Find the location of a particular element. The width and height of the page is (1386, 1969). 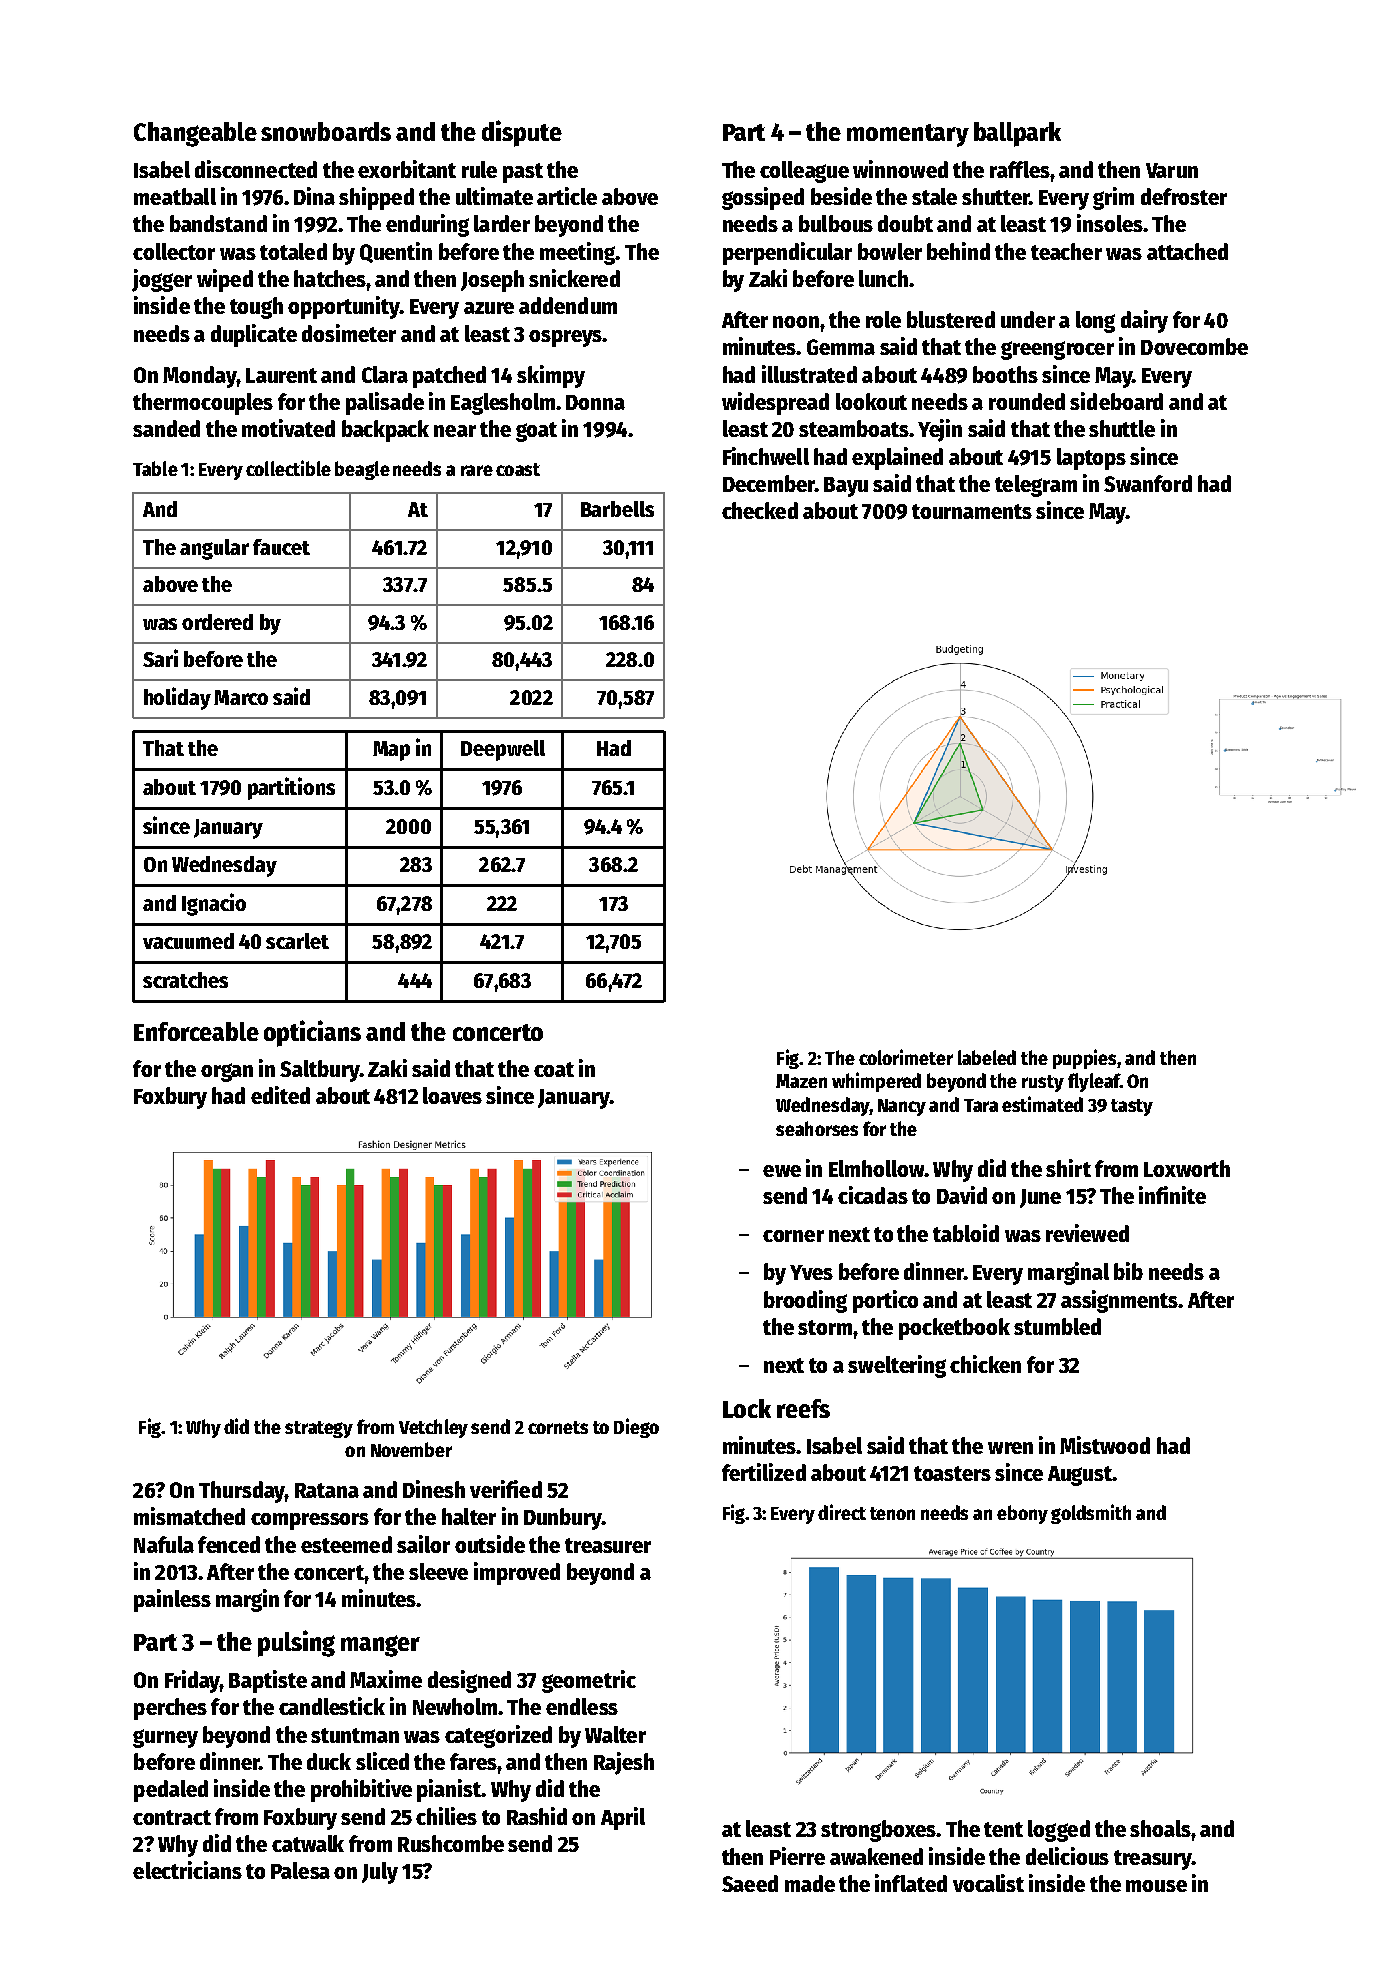

sleeve is located at coordinates (438, 1571).
